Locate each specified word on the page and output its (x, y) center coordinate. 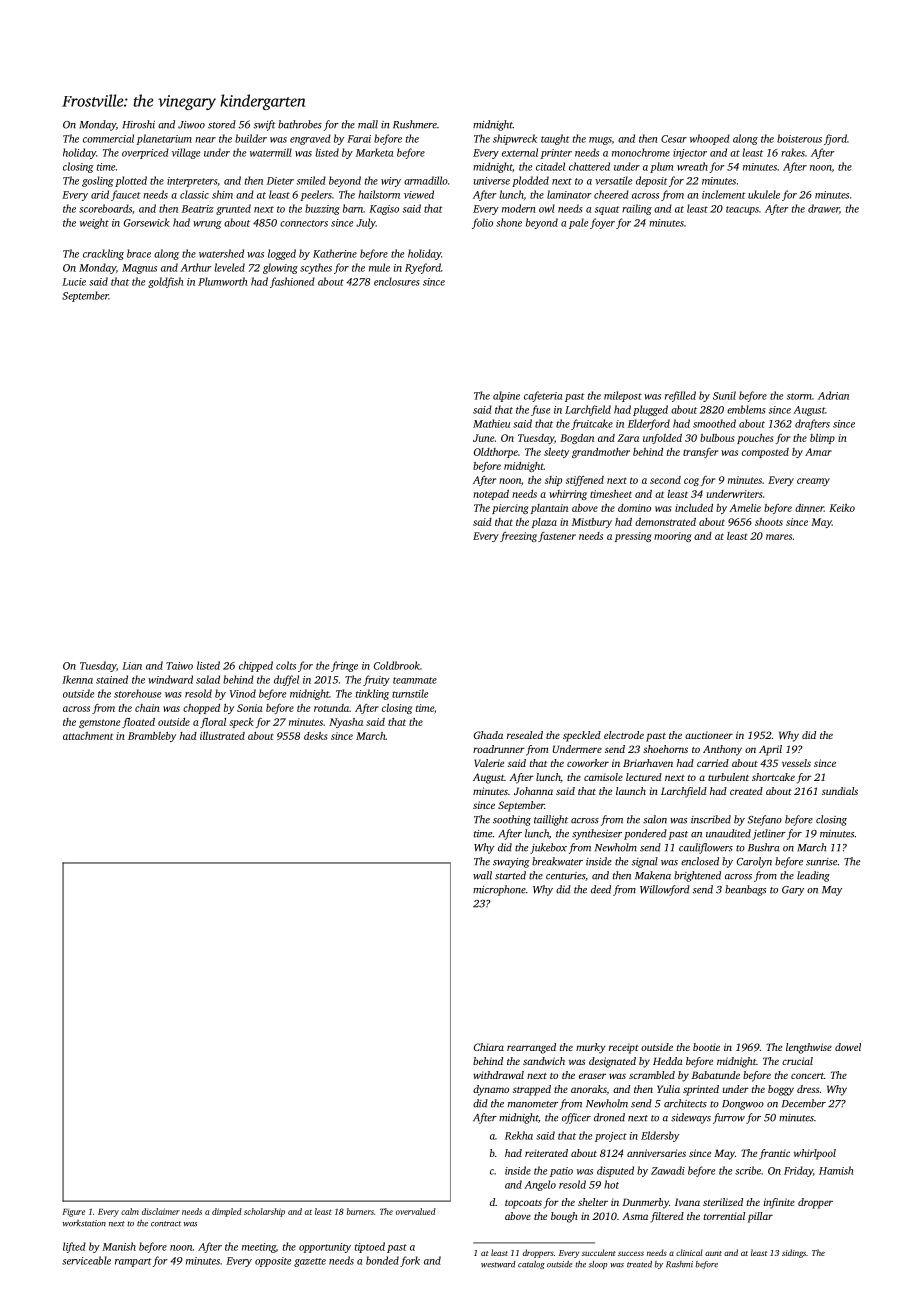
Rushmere (415, 124)
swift (265, 125)
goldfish (165, 282)
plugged (650, 410)
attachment (88, 736)
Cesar (674, 139)
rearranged (531, 1048)
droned (609, 1117)
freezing (518, 537)
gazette (310, 1262)
